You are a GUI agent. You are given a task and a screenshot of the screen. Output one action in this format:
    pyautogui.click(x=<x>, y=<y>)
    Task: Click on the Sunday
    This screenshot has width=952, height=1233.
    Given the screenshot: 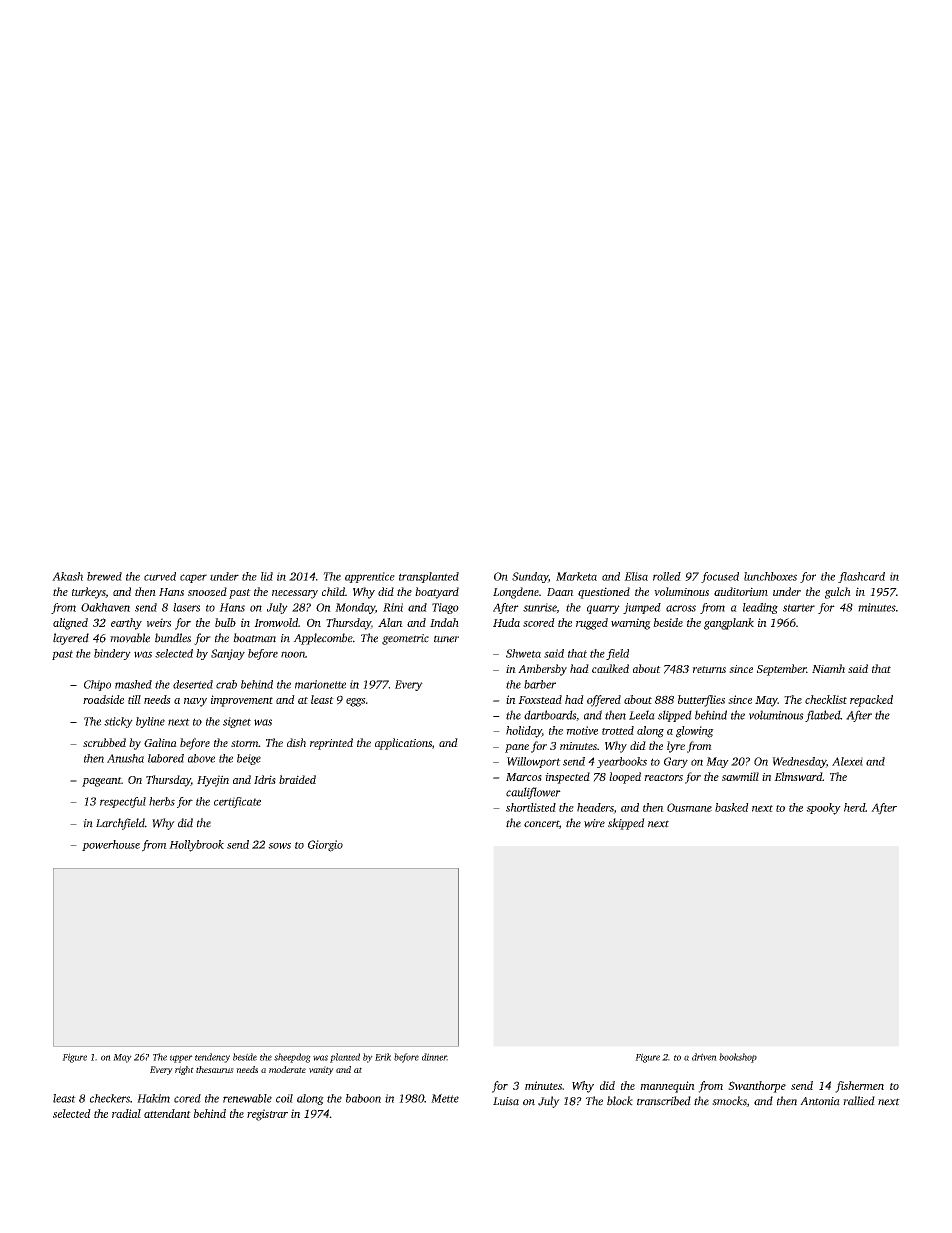 What is the action you would take?
    pyautogui.click(x=530, y=577)
